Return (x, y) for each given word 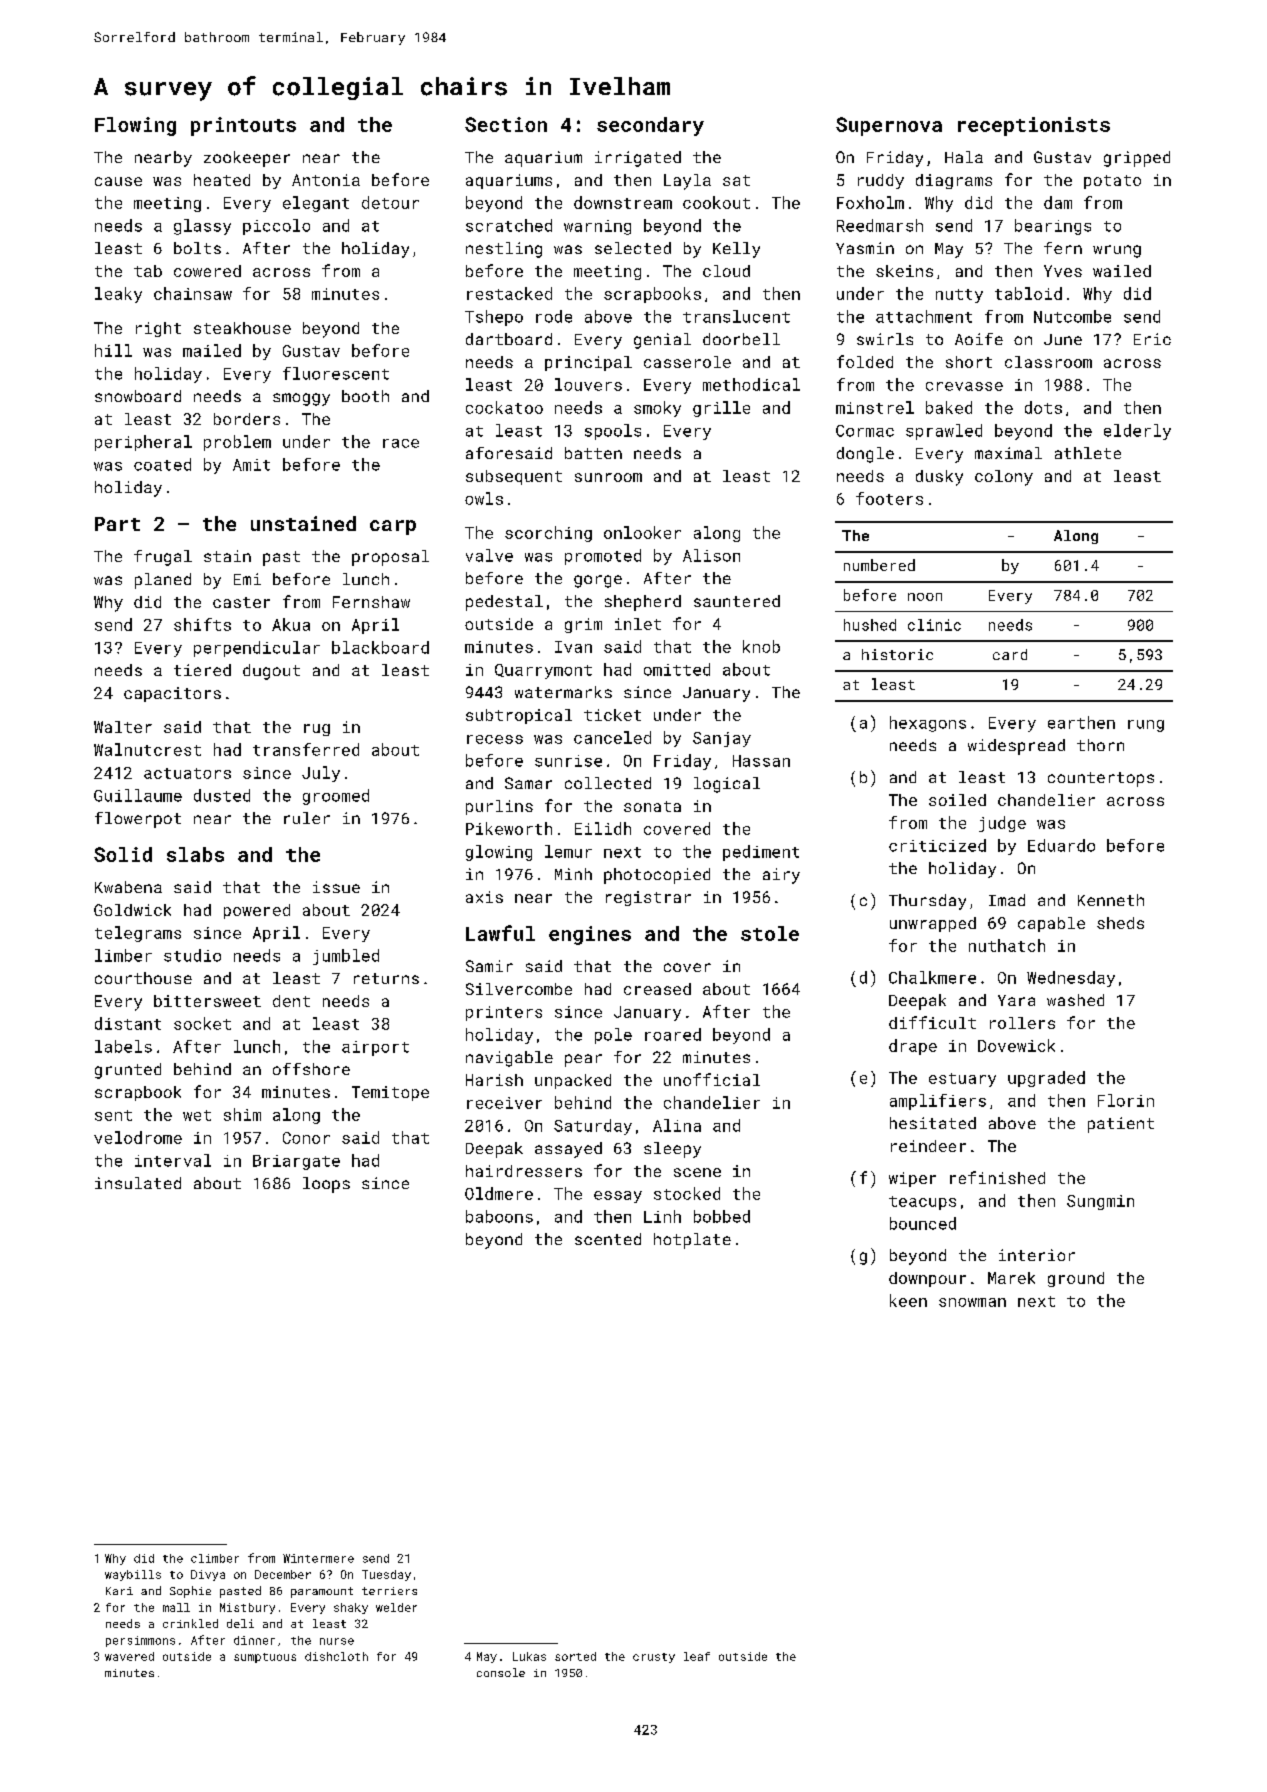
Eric (1152, 339)
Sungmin (1100, 1202)
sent (113, 1115)
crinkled (190, 1623)
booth (365, 396)
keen (908, 1300)
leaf (697, 1656)
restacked (509, 293)
